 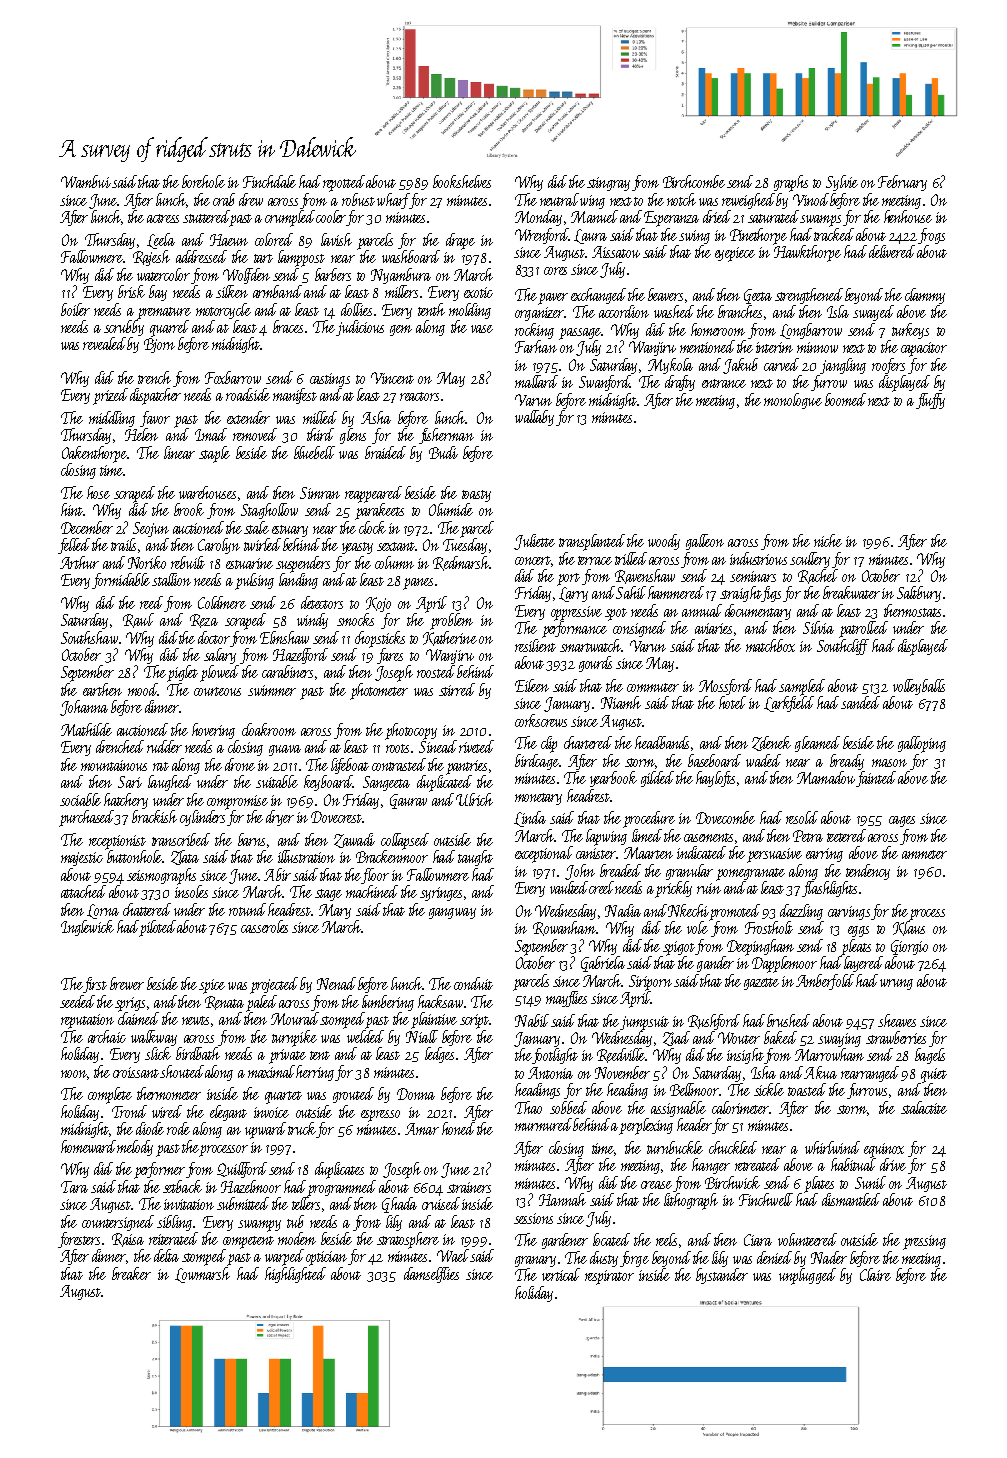 I want to click on Isla, so click(x=838, y=311).
